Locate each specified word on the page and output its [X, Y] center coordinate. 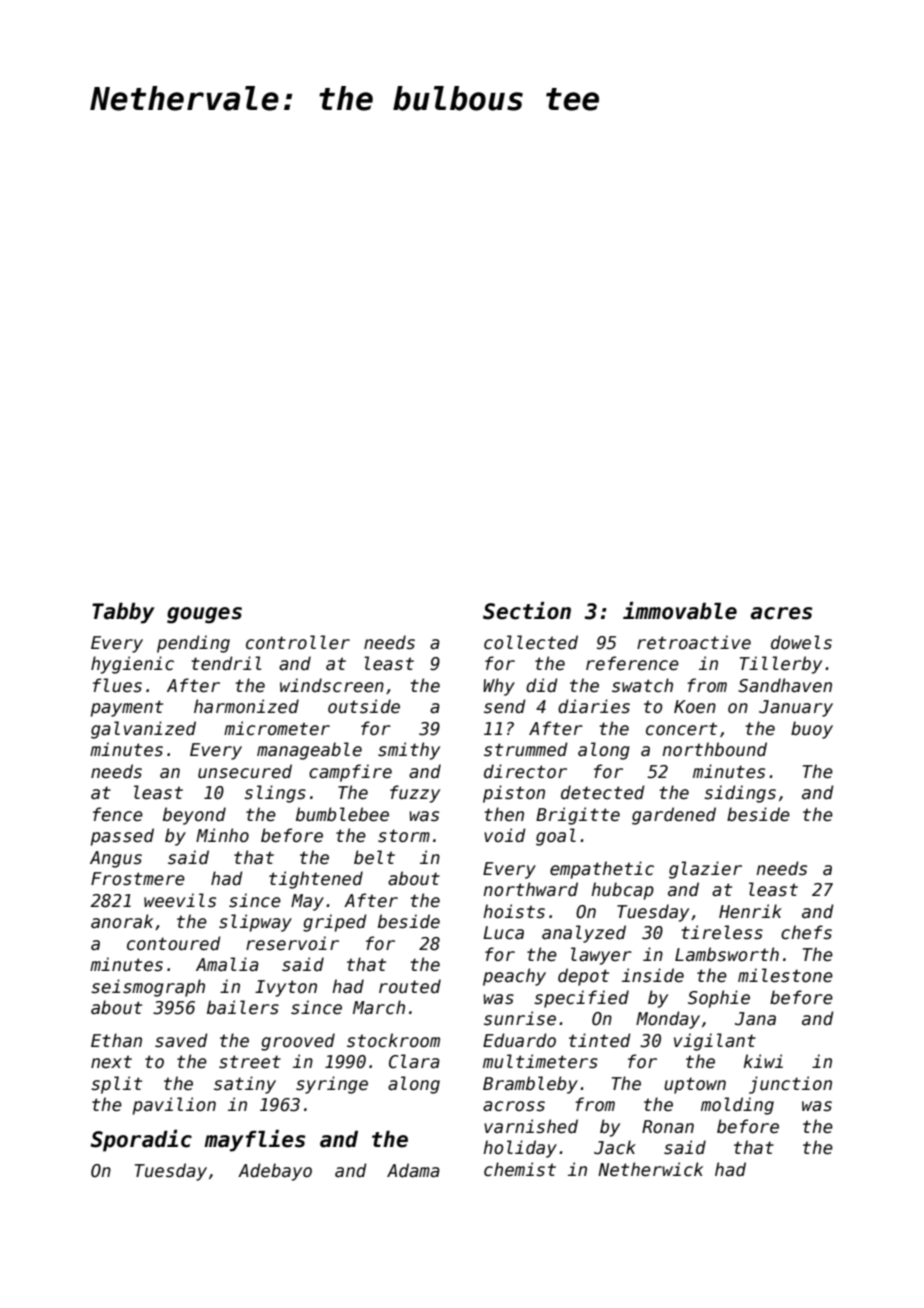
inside [653, 975]
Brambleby [530, 1085]
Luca [503, 933]
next [111, 1062]
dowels [801, 642]
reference [632, 663]
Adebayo [275, 1172]
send [505, 706]
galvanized [143, 730]
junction [790, 1085]
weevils [180, 900]
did [542, 685]
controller [298, 642]
